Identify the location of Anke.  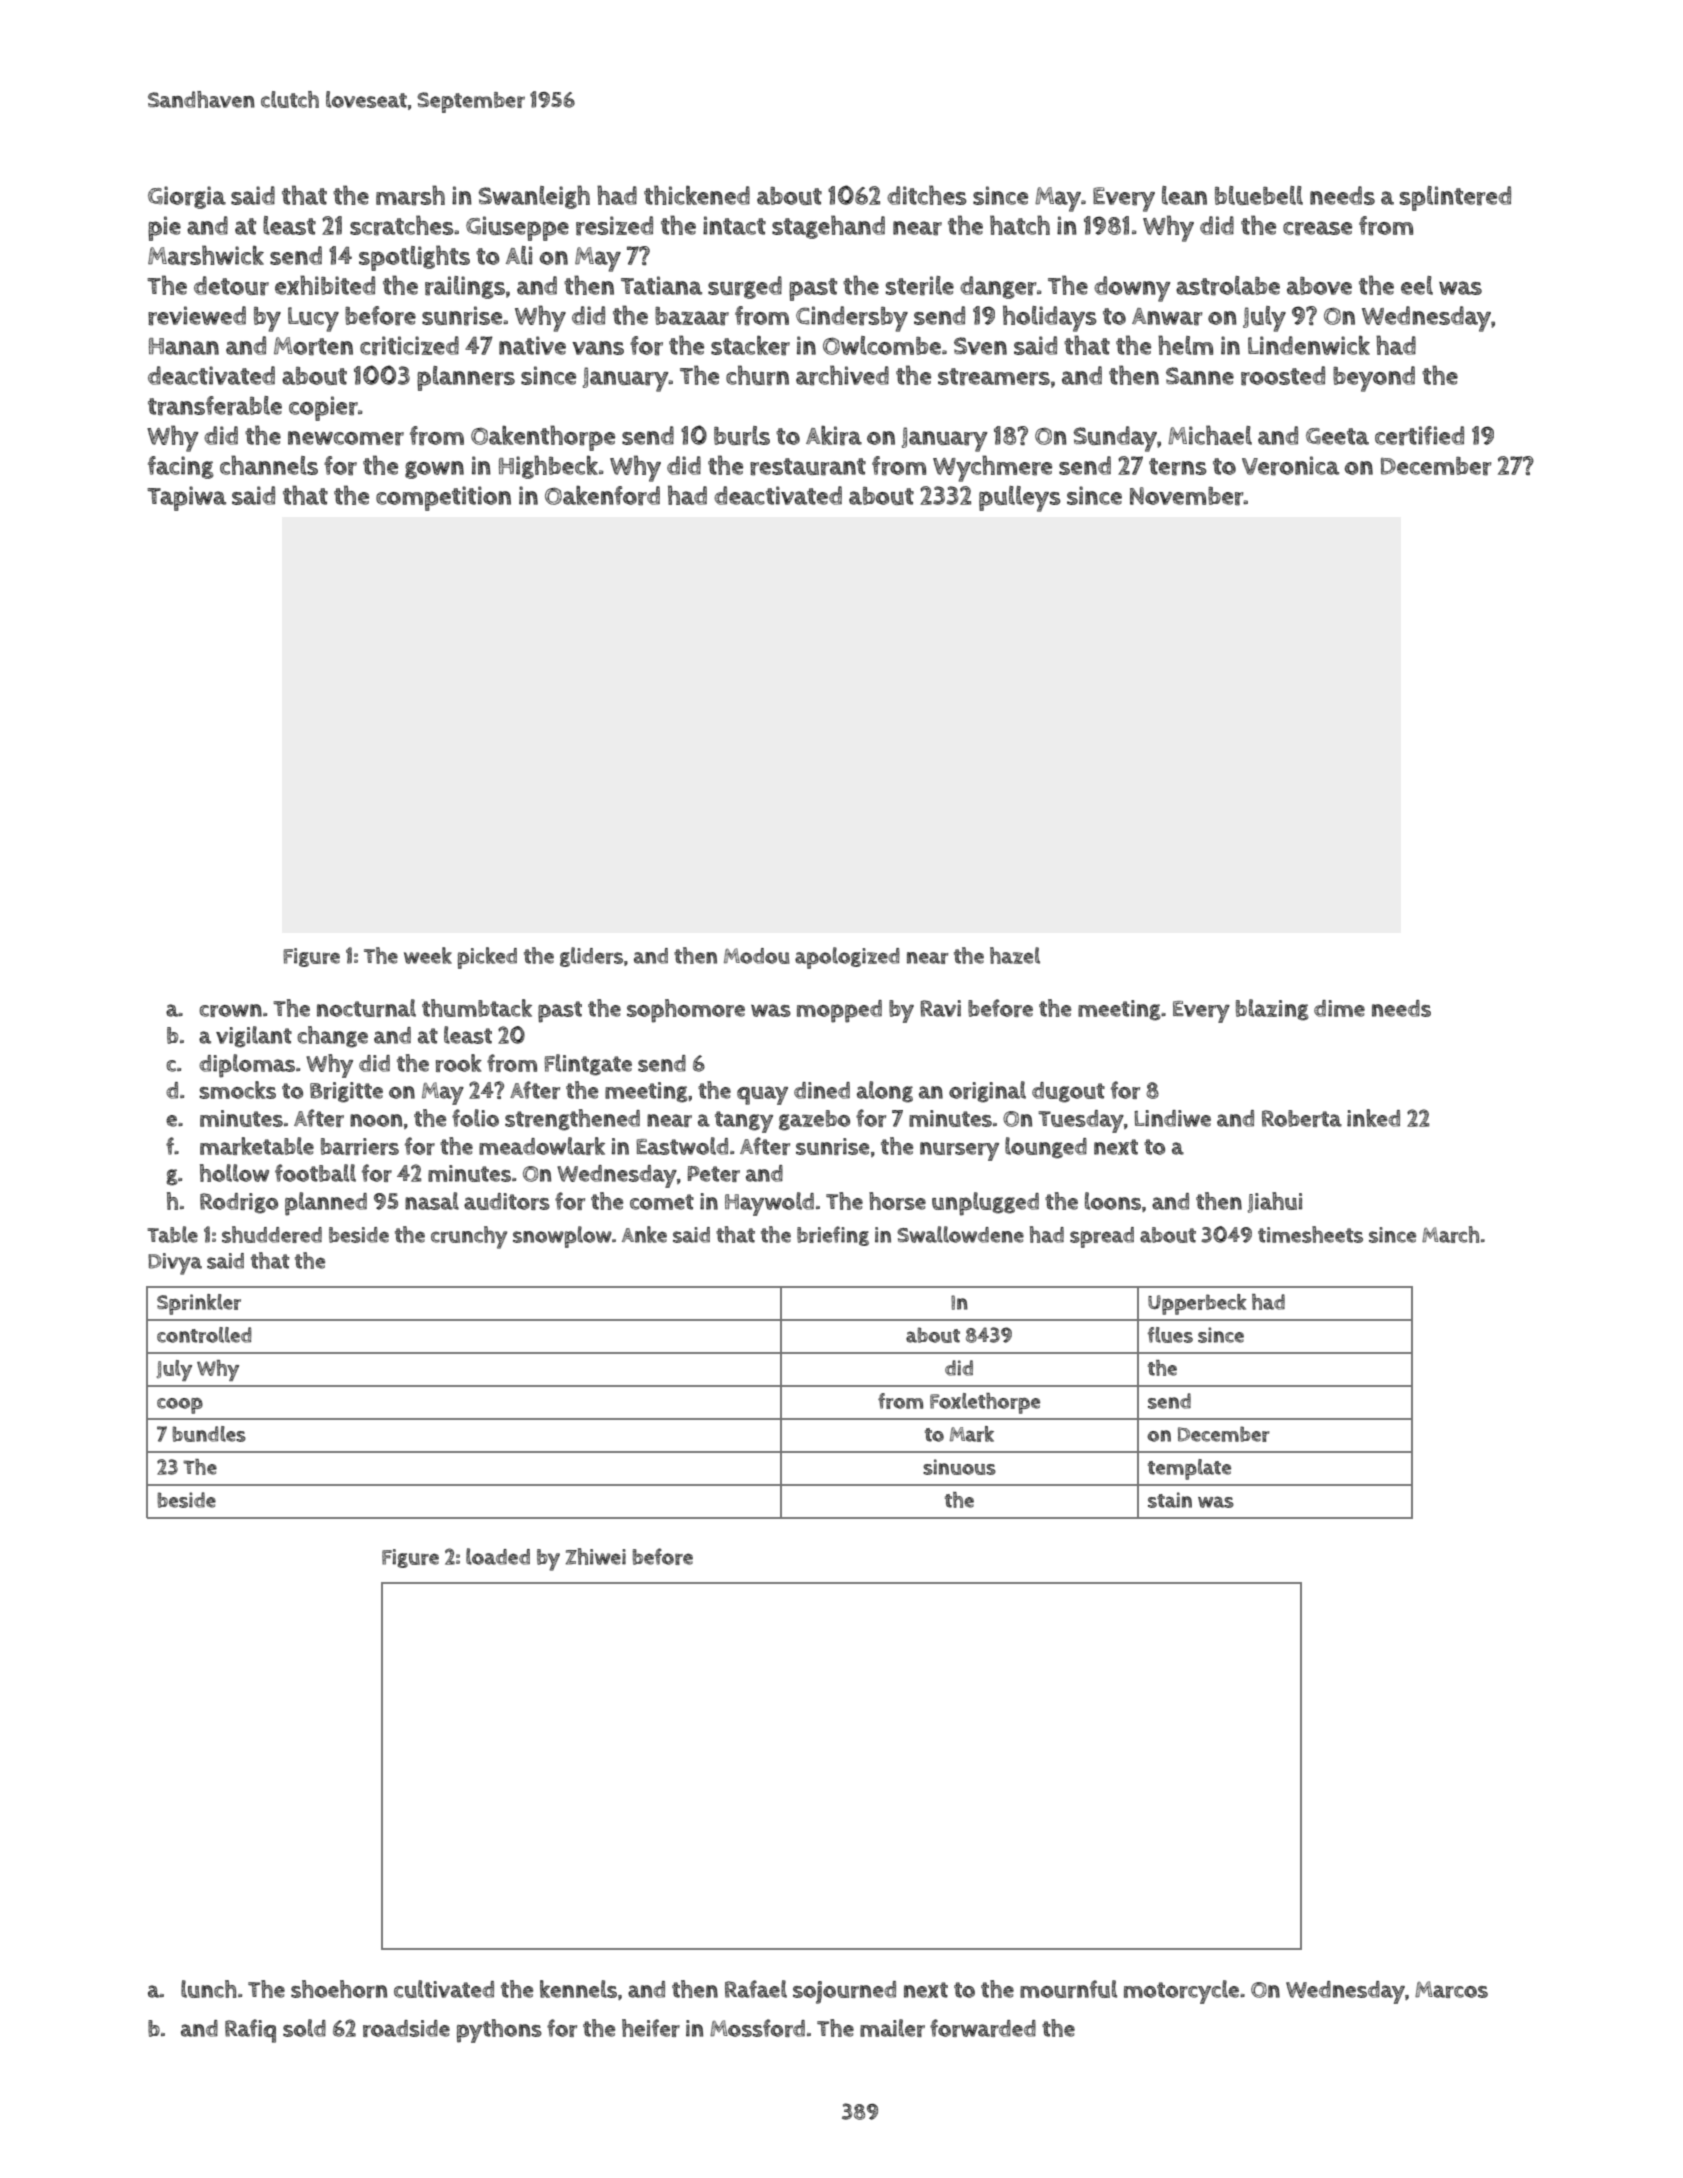
(644, 1234).
